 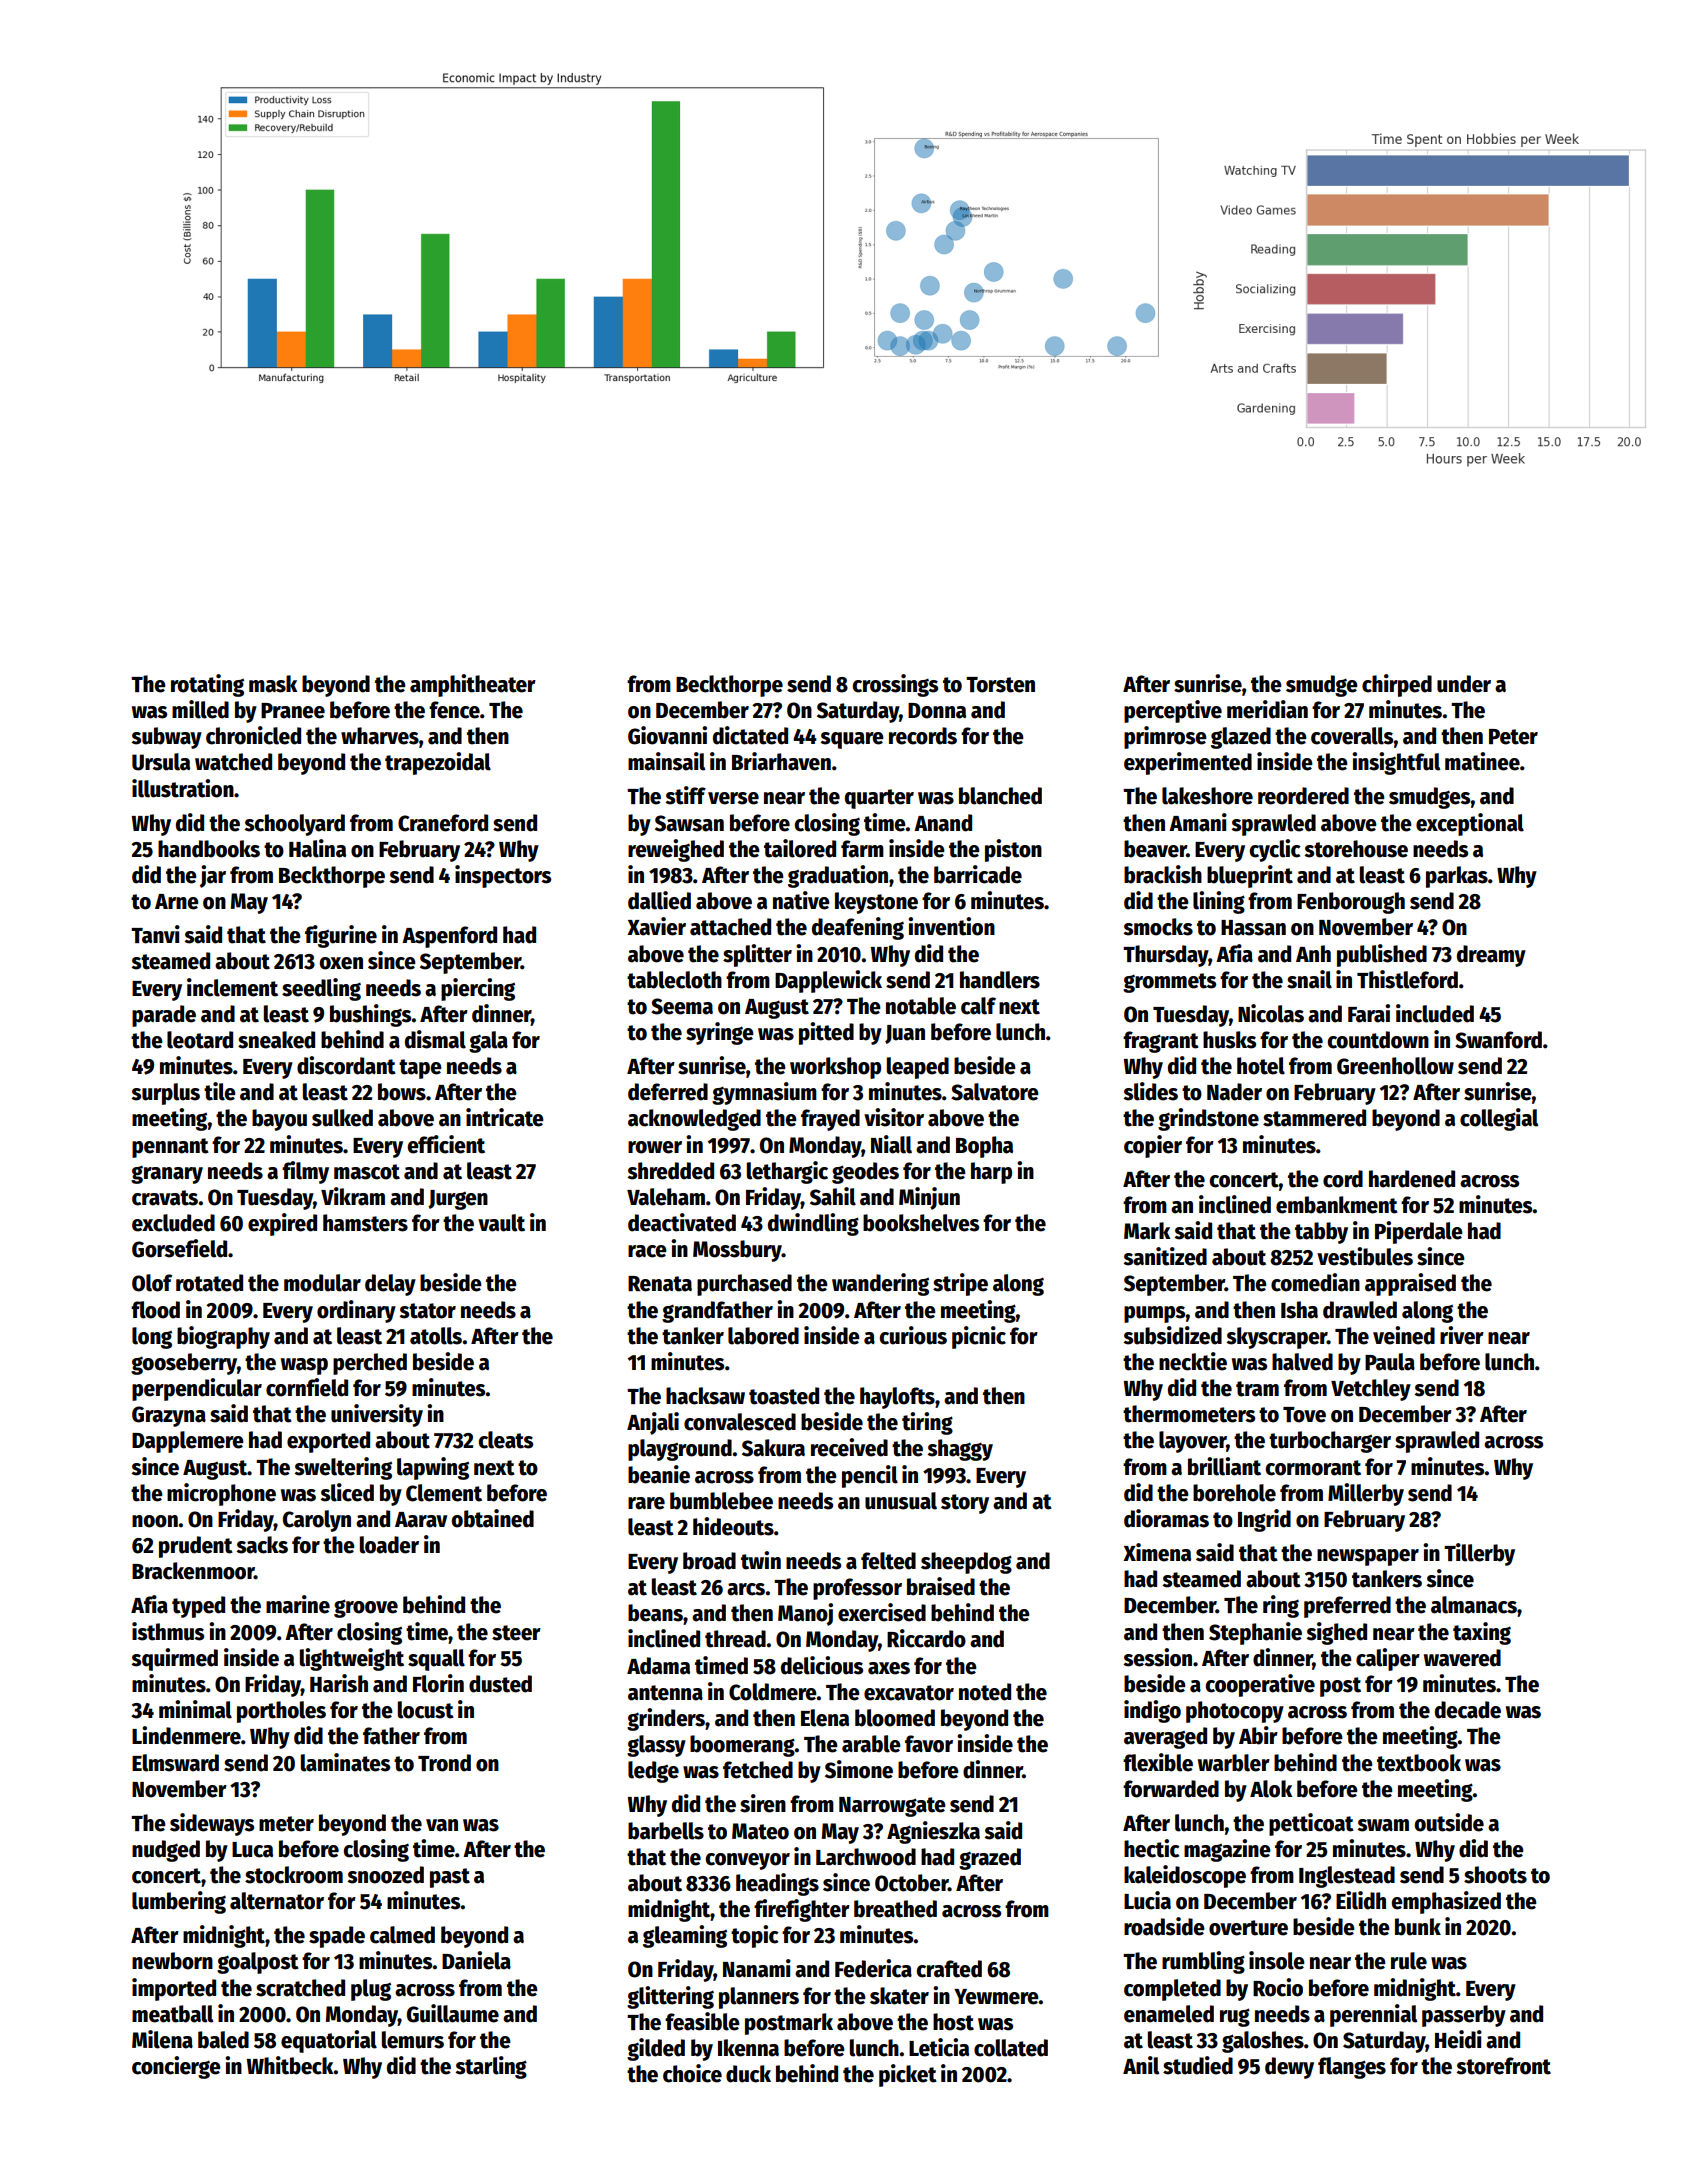 What do you see at coordinates (965, 1504) in the screenshot?
I see `story` at bounding box center [965, 1504].
